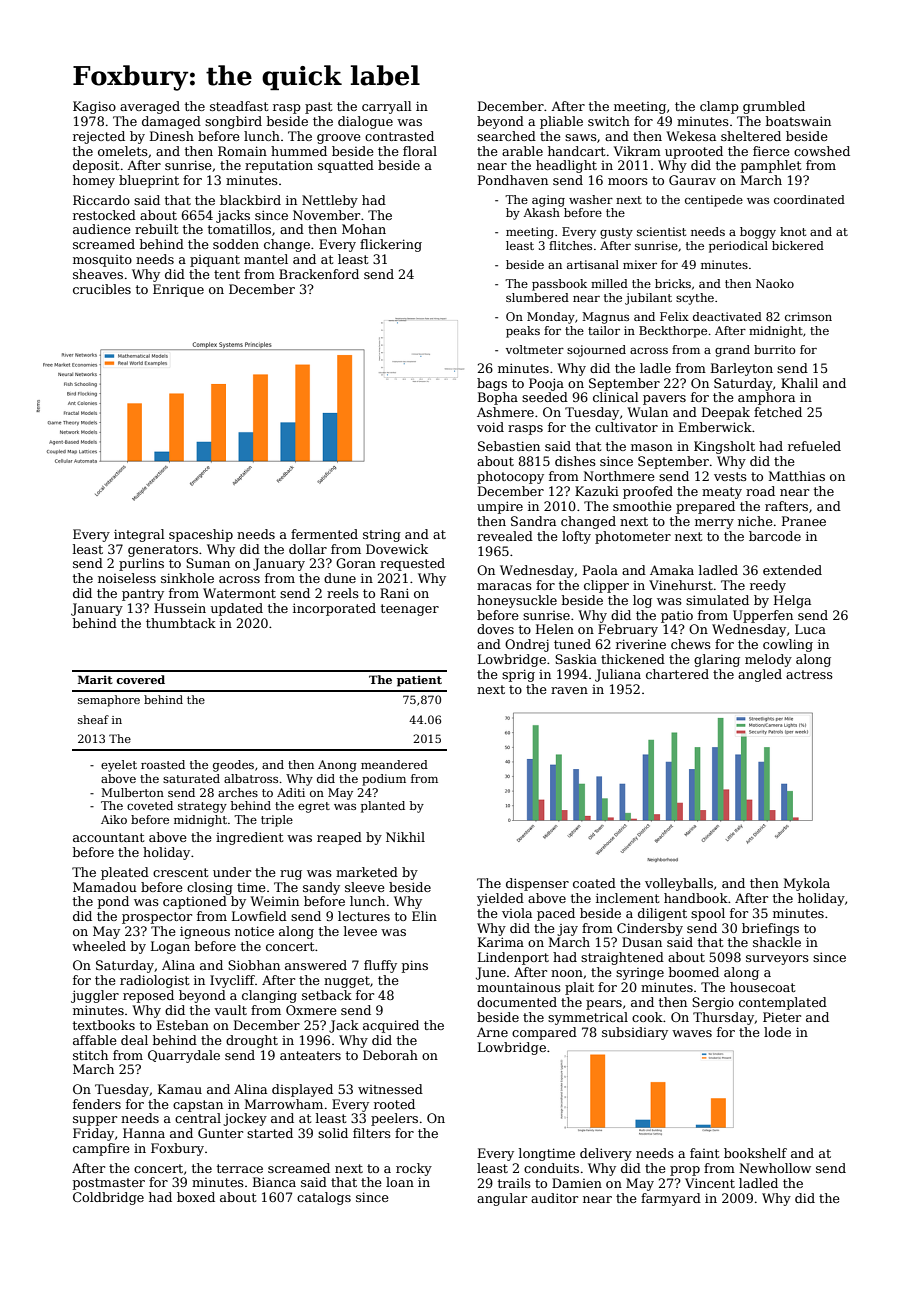 The width and height of the document is (924, 1308). Describe the element at coordinates (240, 1168) in the document. I see `terrace` at that location.
